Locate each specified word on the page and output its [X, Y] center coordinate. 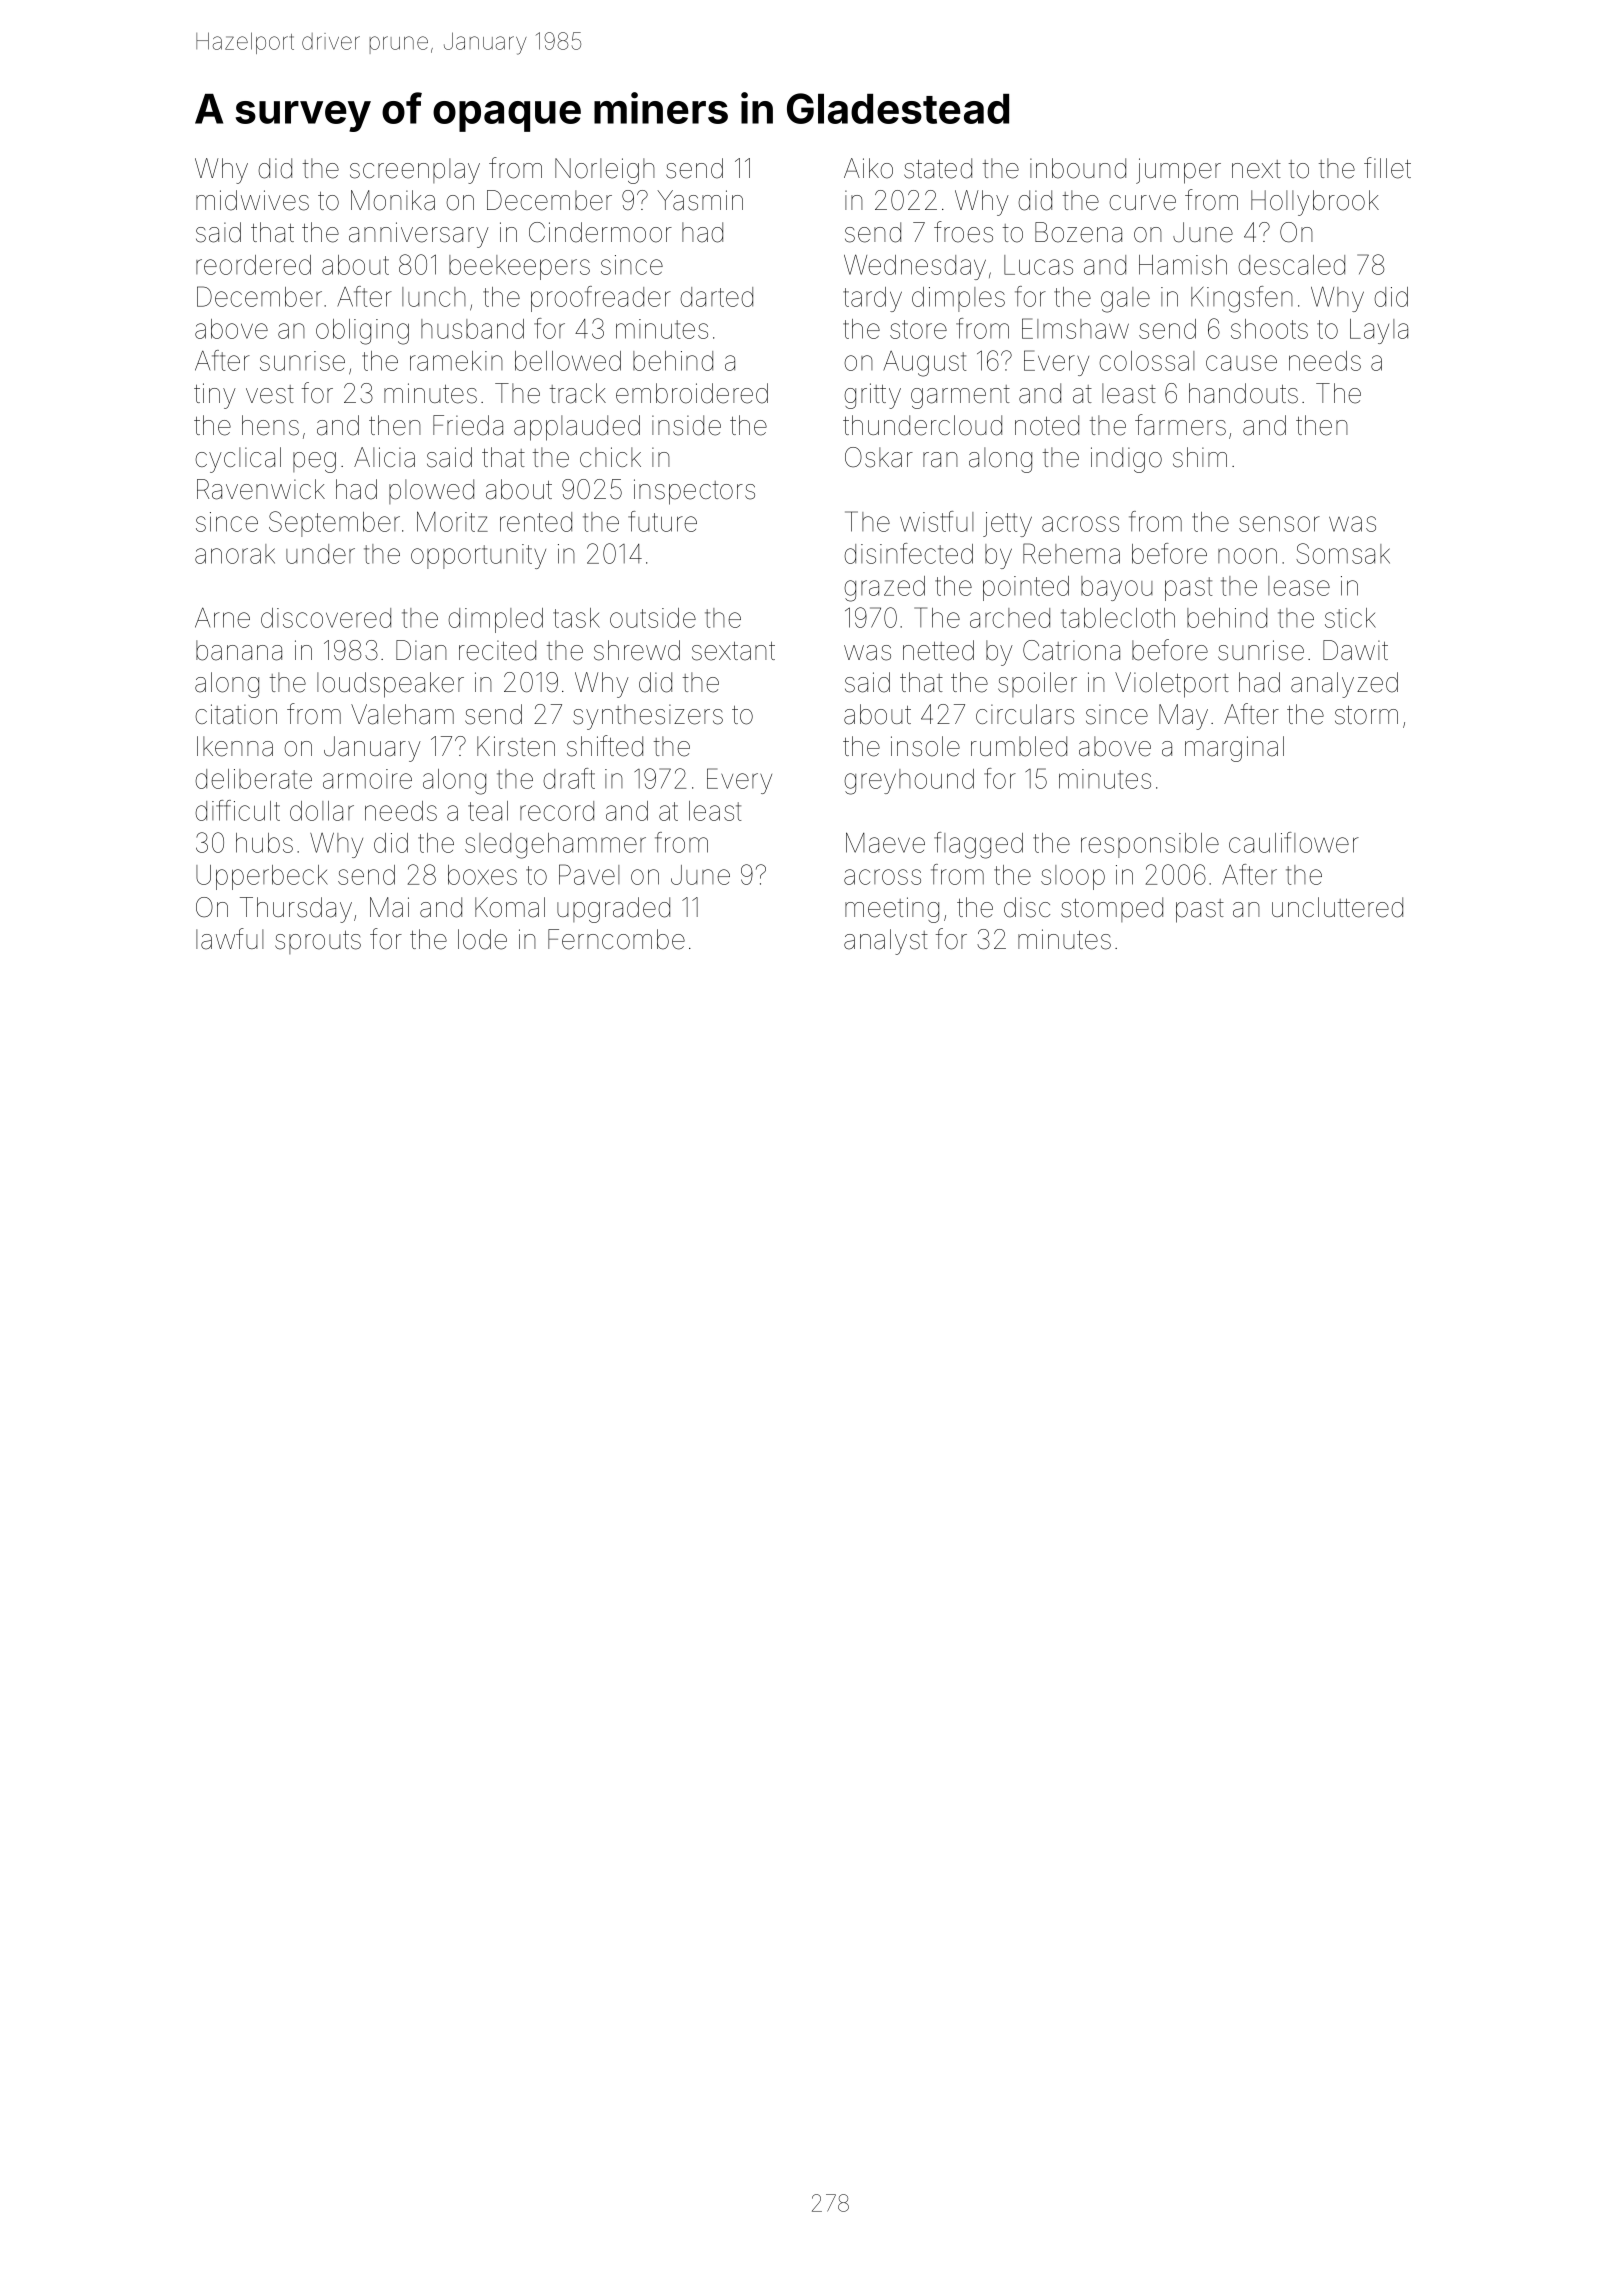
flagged [978, 845]
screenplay [415, 171]
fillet [1387, 168]
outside [653, 618]
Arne [222, 618]
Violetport [1172, 685]
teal [488, 811]
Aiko [868, 168]
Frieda [468, 425]
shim [1200, 457]
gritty [872, 396]
